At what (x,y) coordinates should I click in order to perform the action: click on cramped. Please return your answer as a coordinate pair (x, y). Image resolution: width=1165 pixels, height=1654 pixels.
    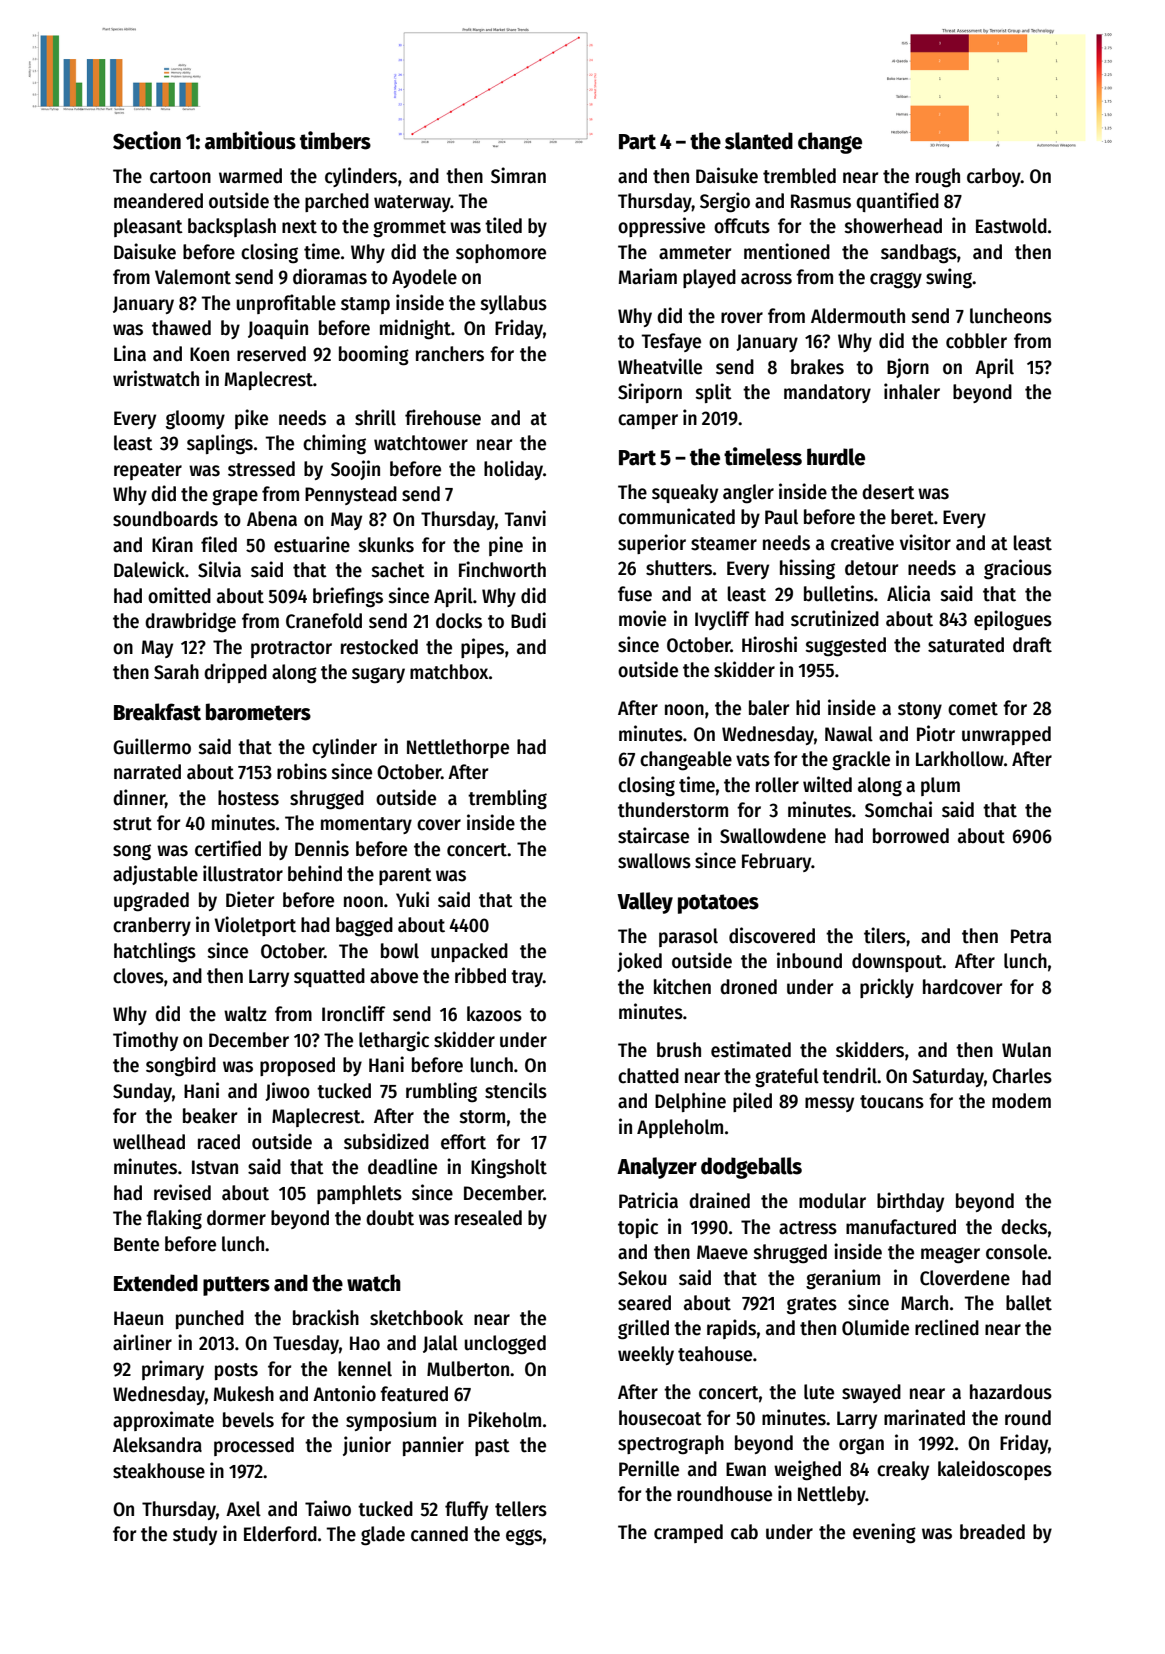
    Looking at the image, I should click on (688, 1533).
